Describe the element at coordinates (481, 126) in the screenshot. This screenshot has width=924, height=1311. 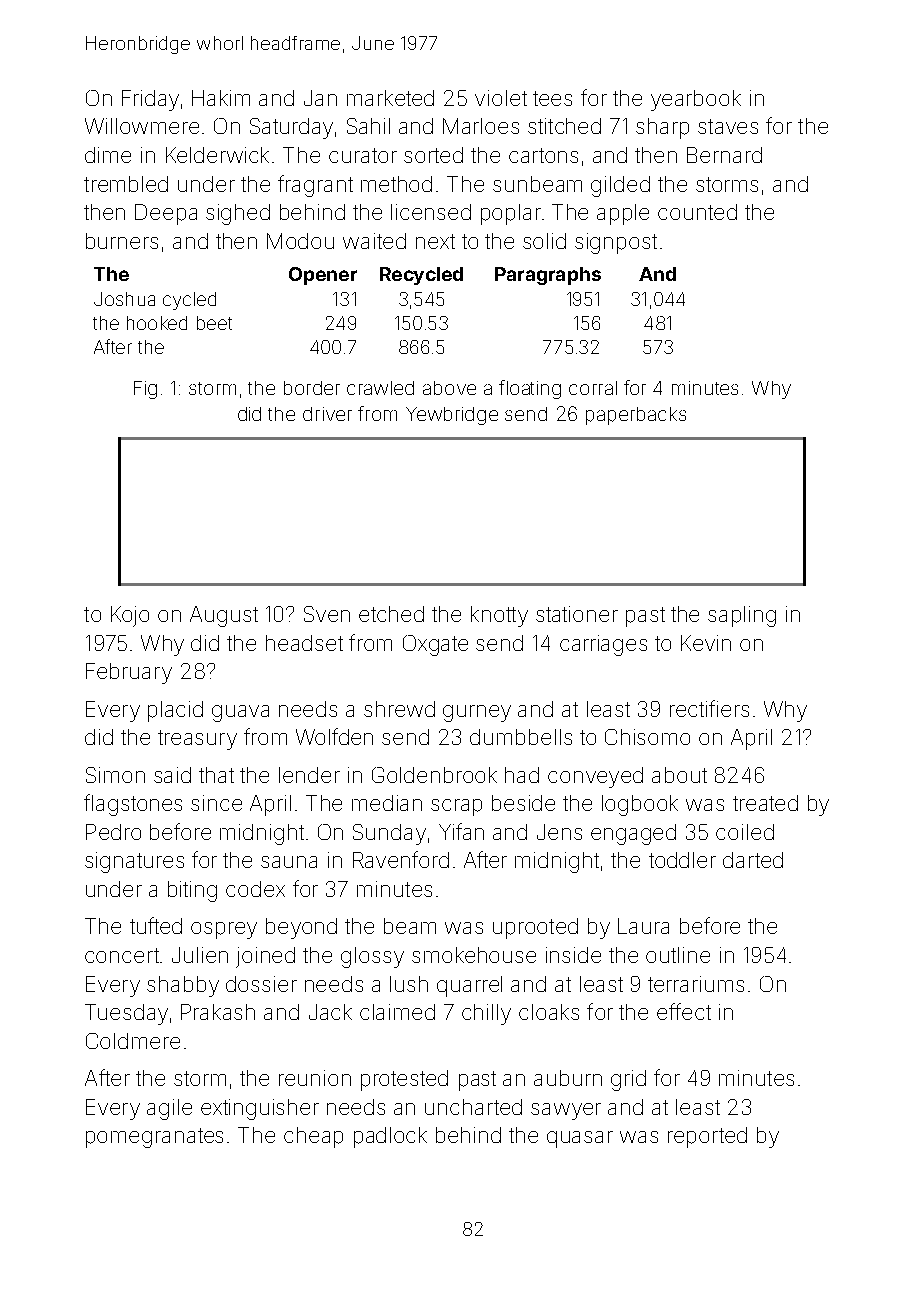
I see `Marloes` at that location.
